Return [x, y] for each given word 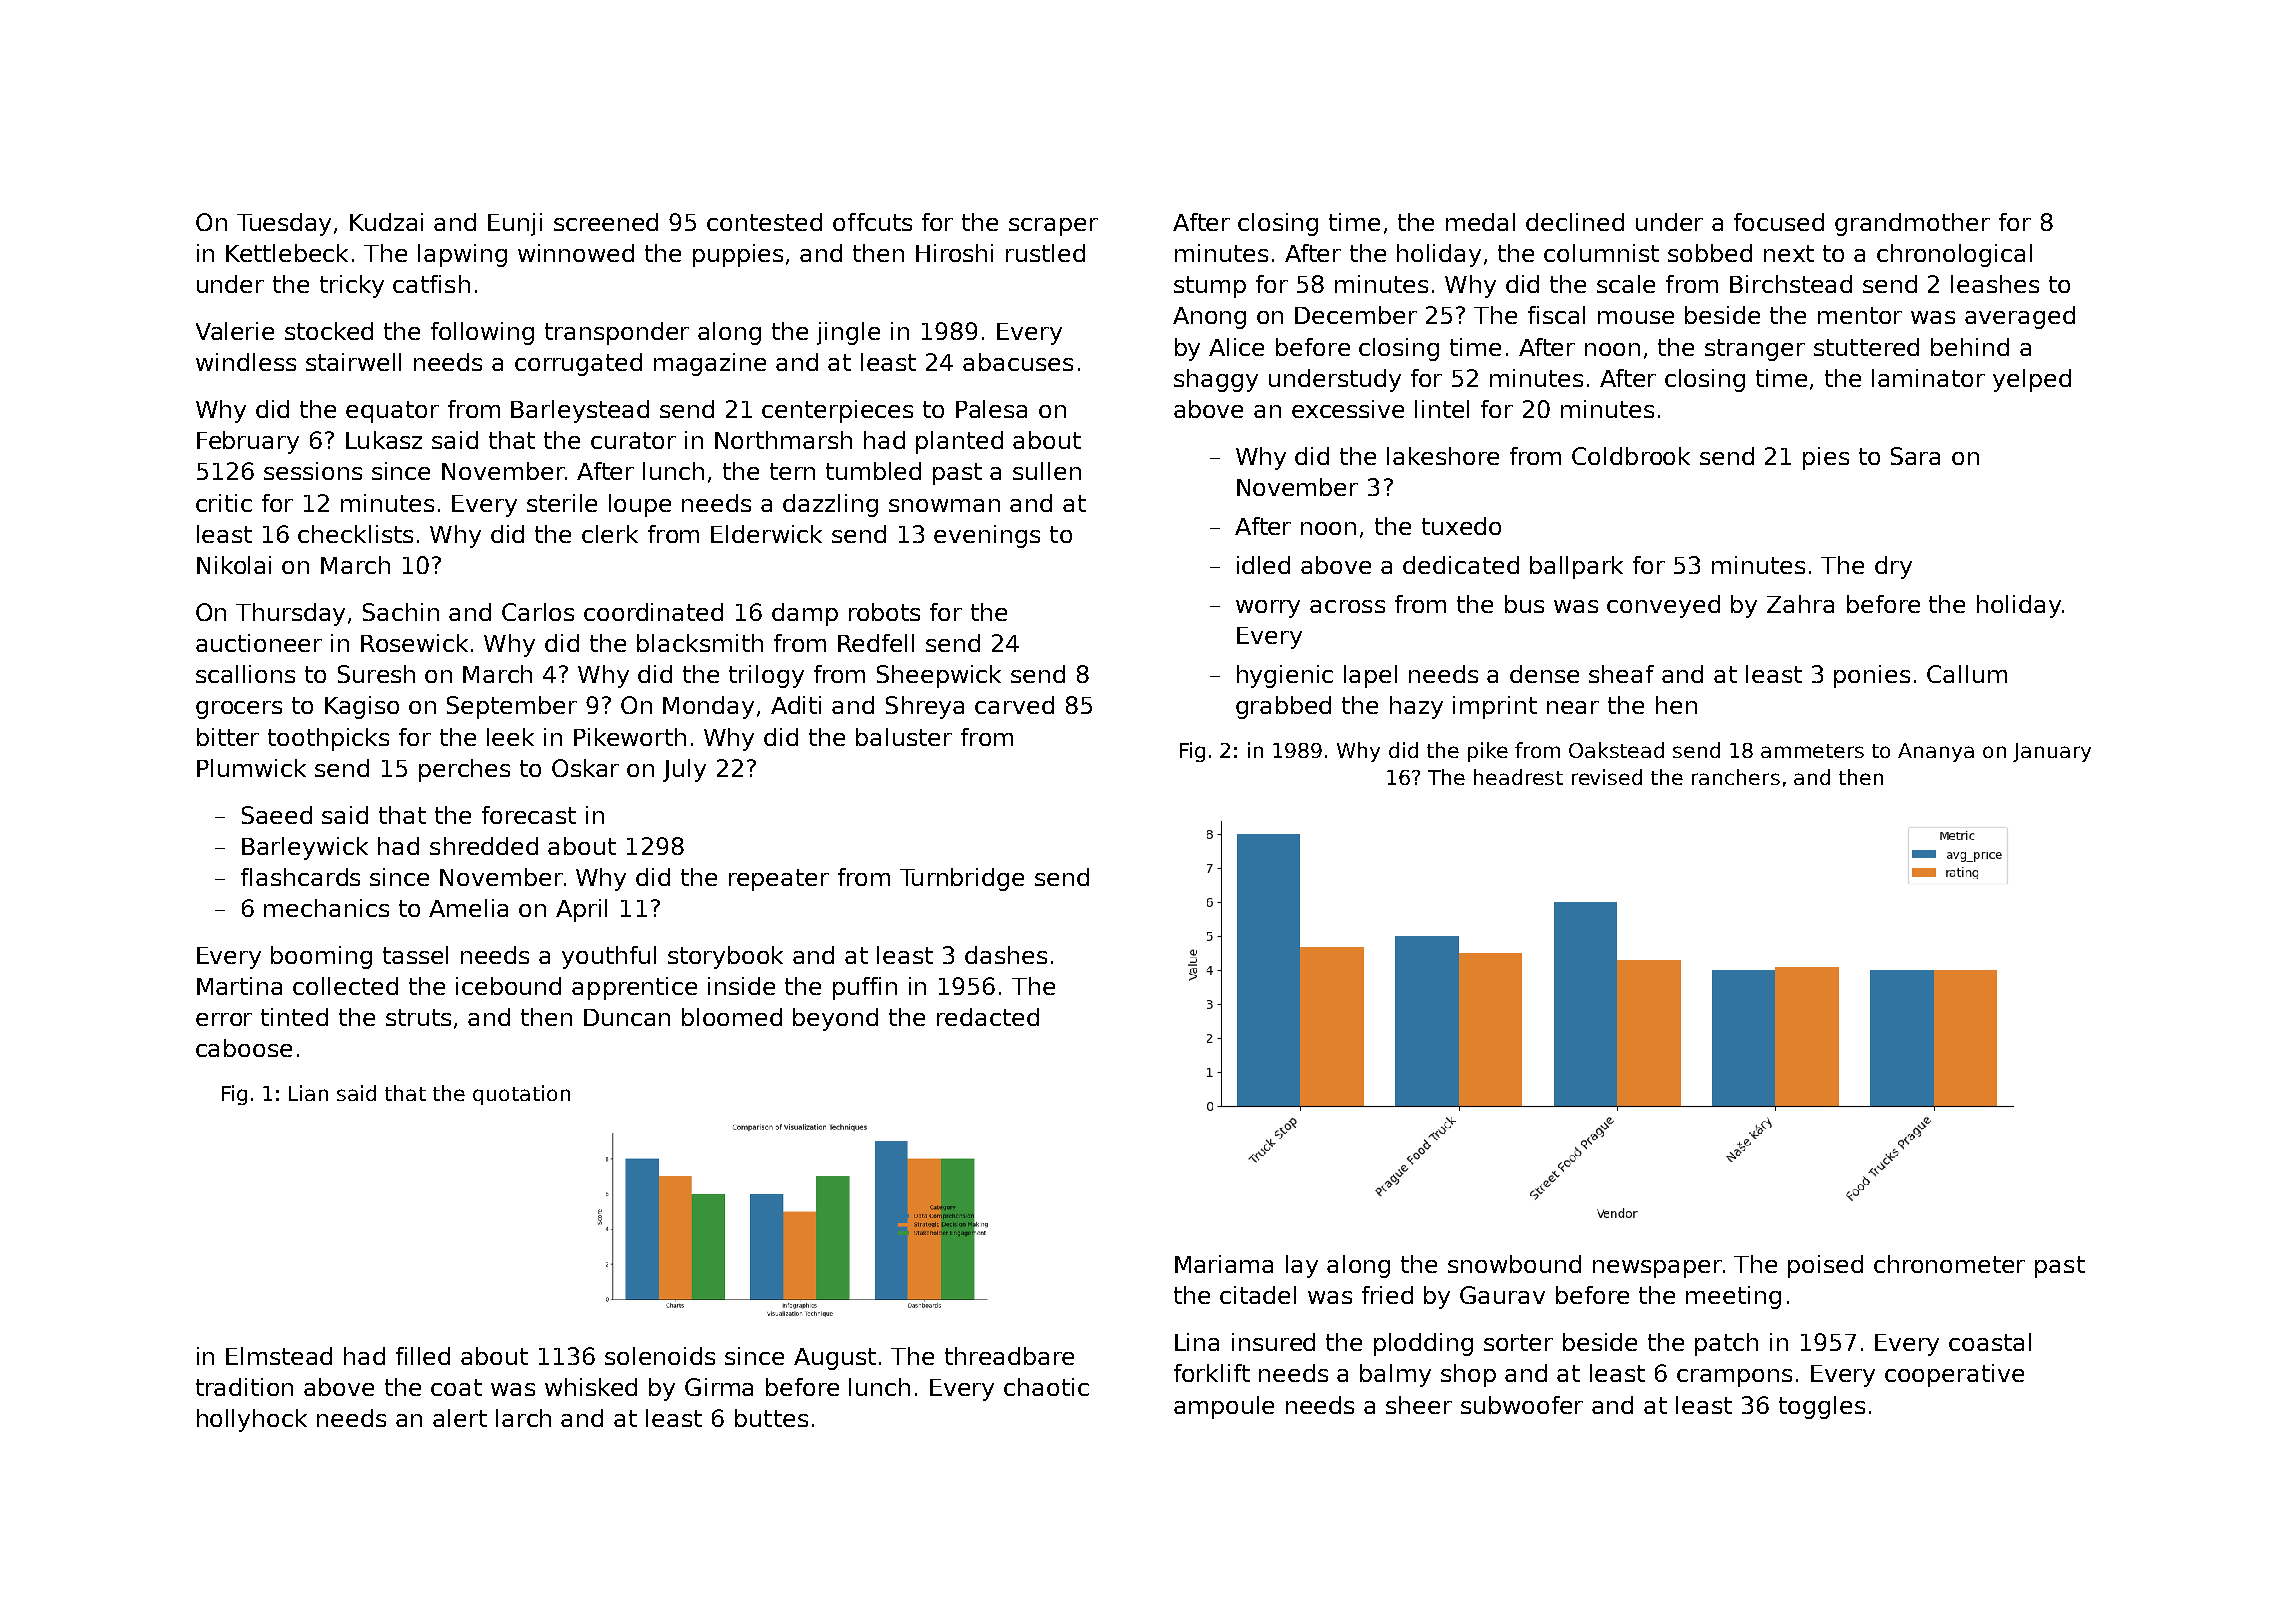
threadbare [1009, 1356]
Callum [1967, 674]
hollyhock [252, 1420]
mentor [1860, 315]
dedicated [1461, 565]
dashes [1006, 955]
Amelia [468, 908]
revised [1607, 777]
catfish [431, 284]
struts [418, 1017]
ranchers [1736, 777]
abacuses [1018, 362]
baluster [904, 737]
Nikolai [234, 565]
